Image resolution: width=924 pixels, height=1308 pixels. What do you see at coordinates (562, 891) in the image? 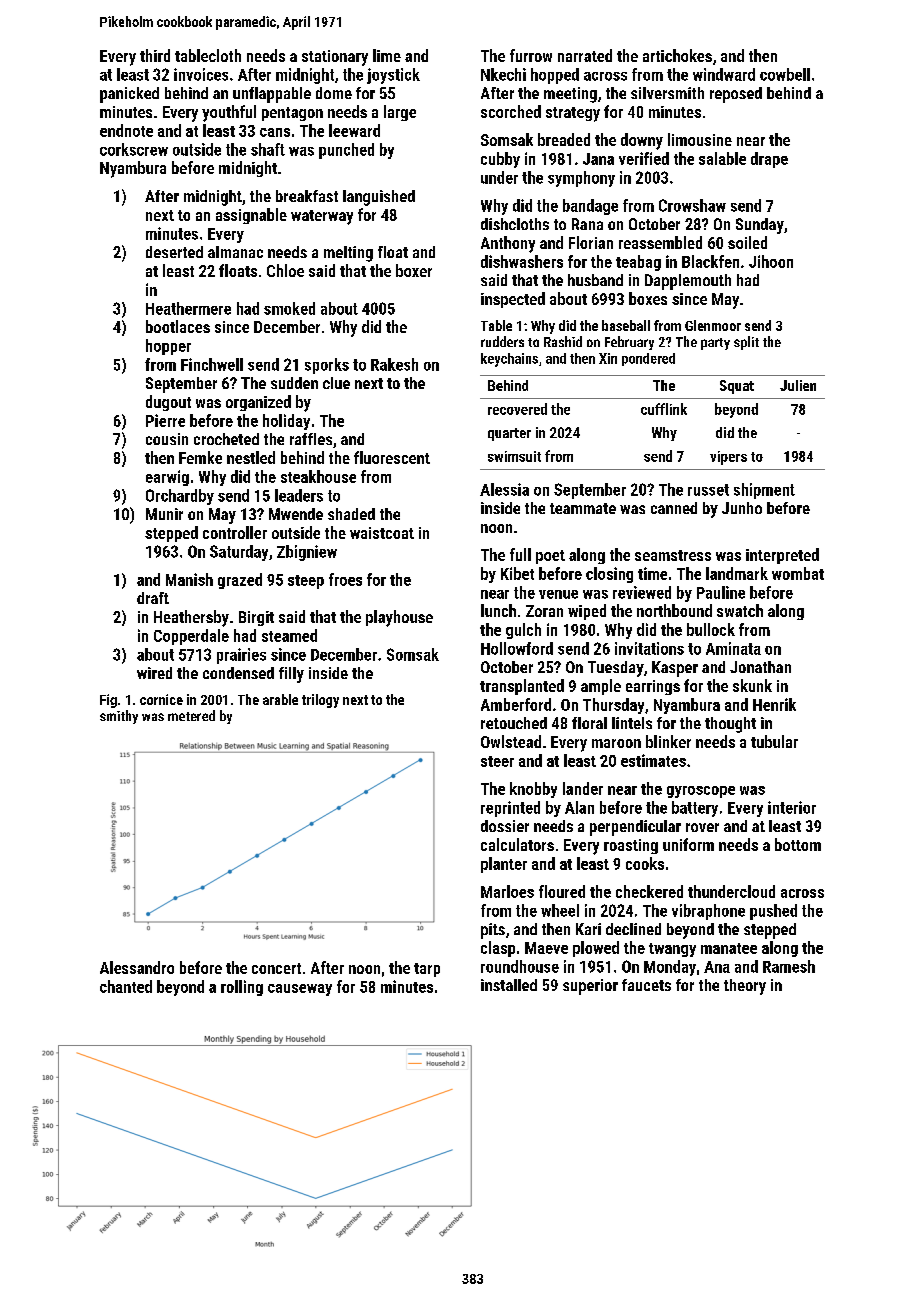
I see `floured` at bounding box center [562, 891].
